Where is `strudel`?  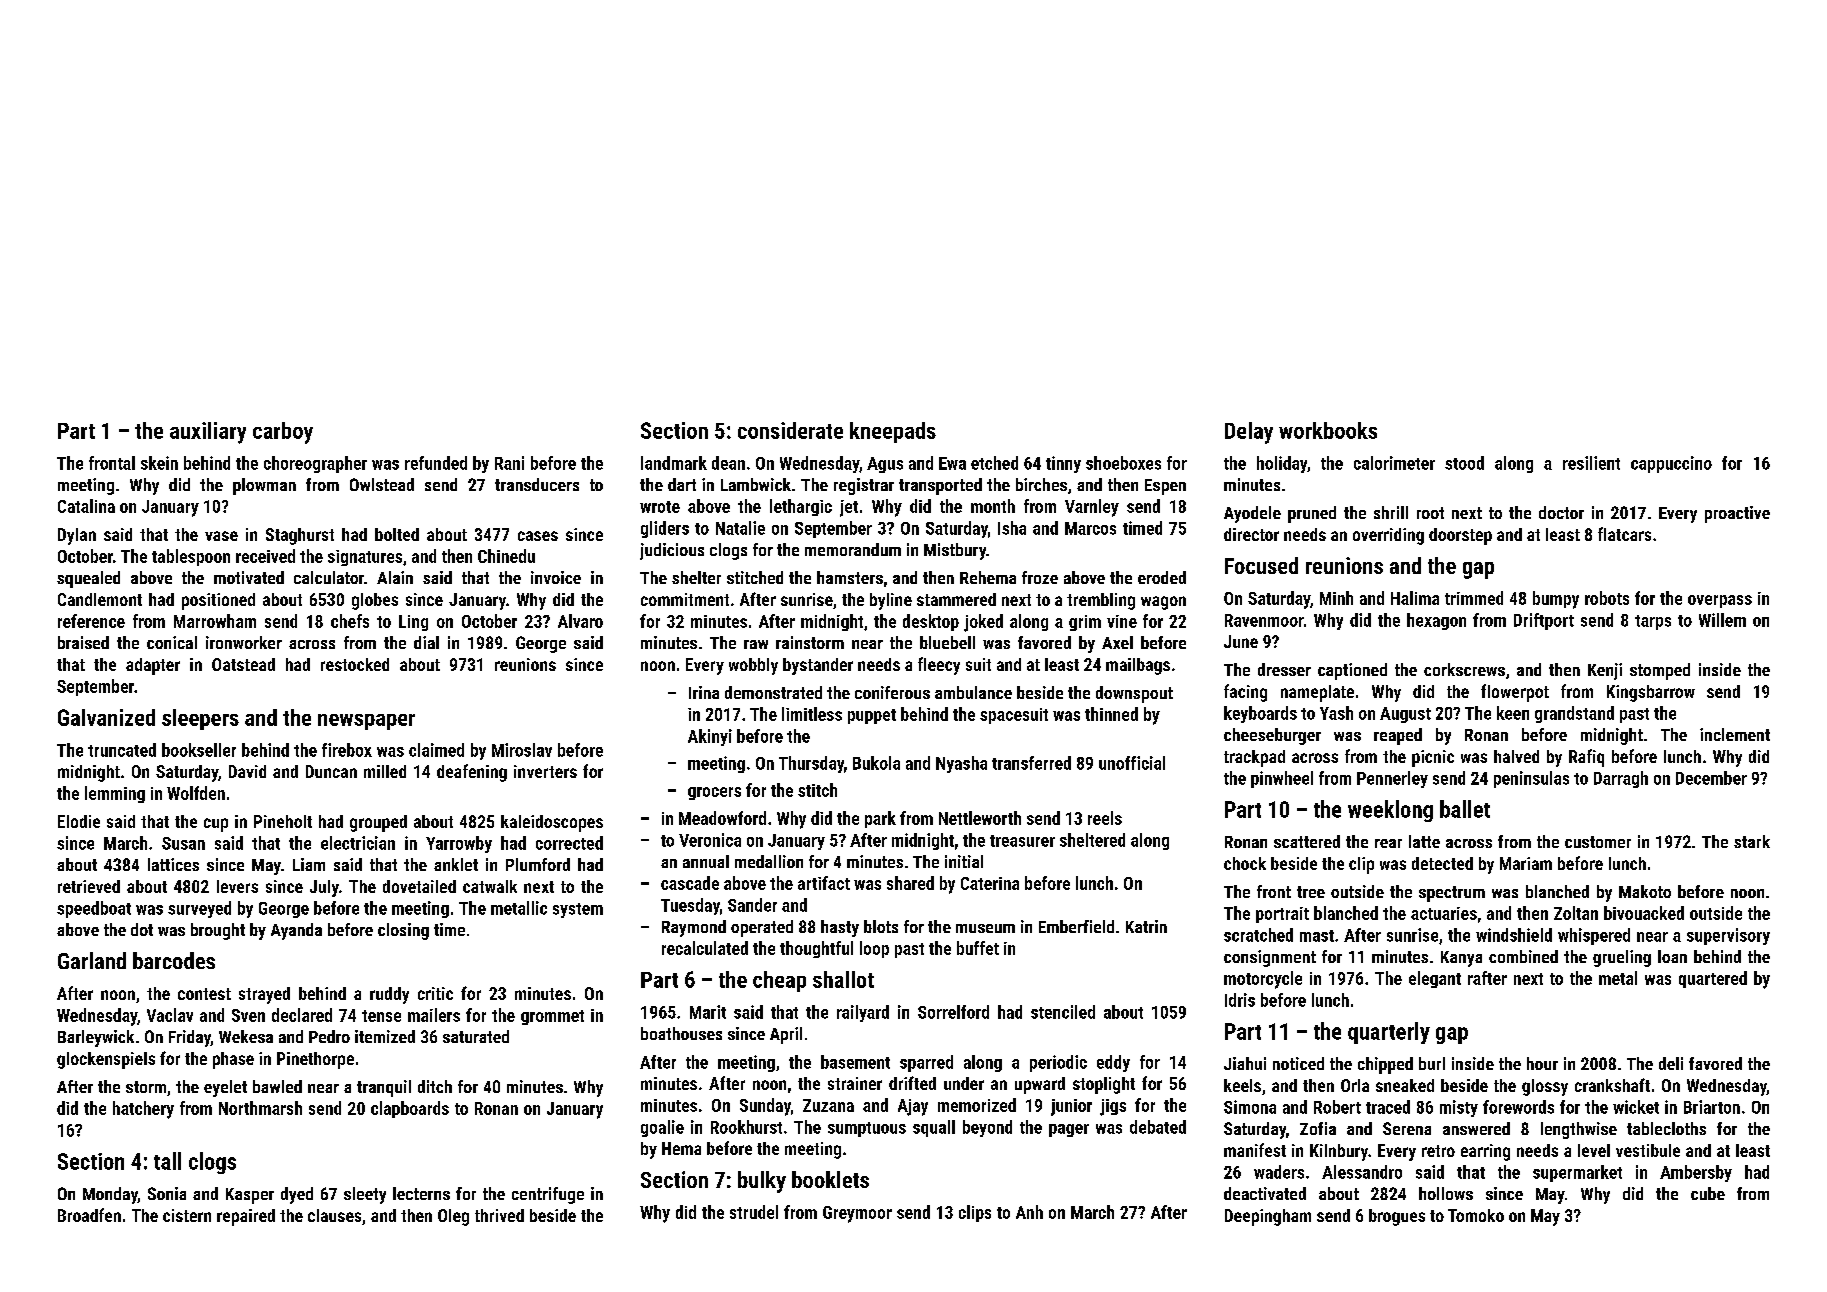
strudel is located at coordinates (754, 1212).
